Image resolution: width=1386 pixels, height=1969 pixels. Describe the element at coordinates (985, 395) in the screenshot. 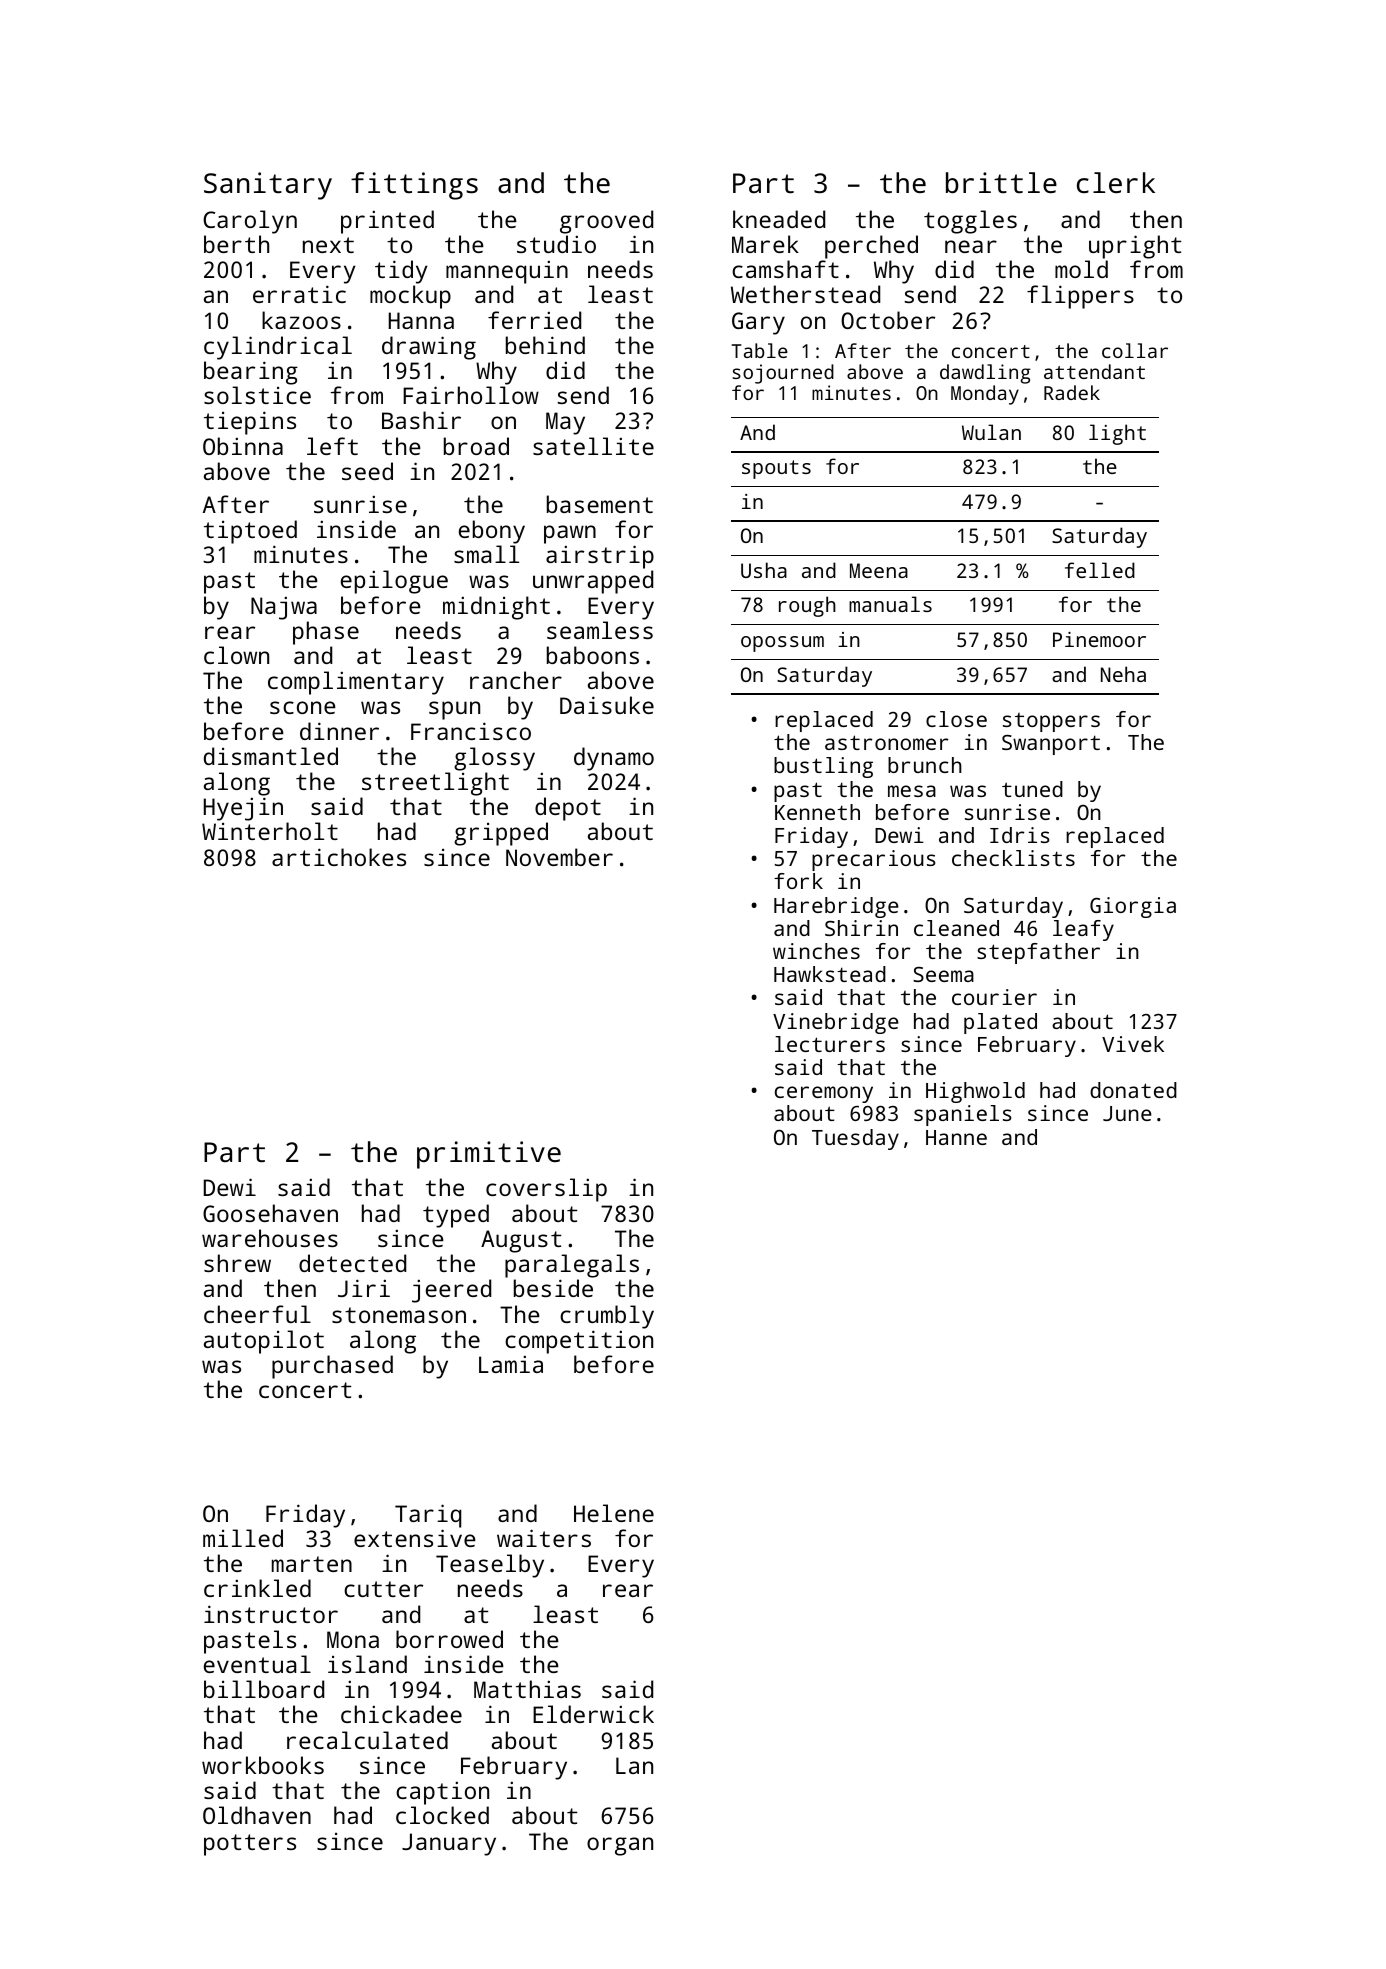

I see `Monday` at that location.
